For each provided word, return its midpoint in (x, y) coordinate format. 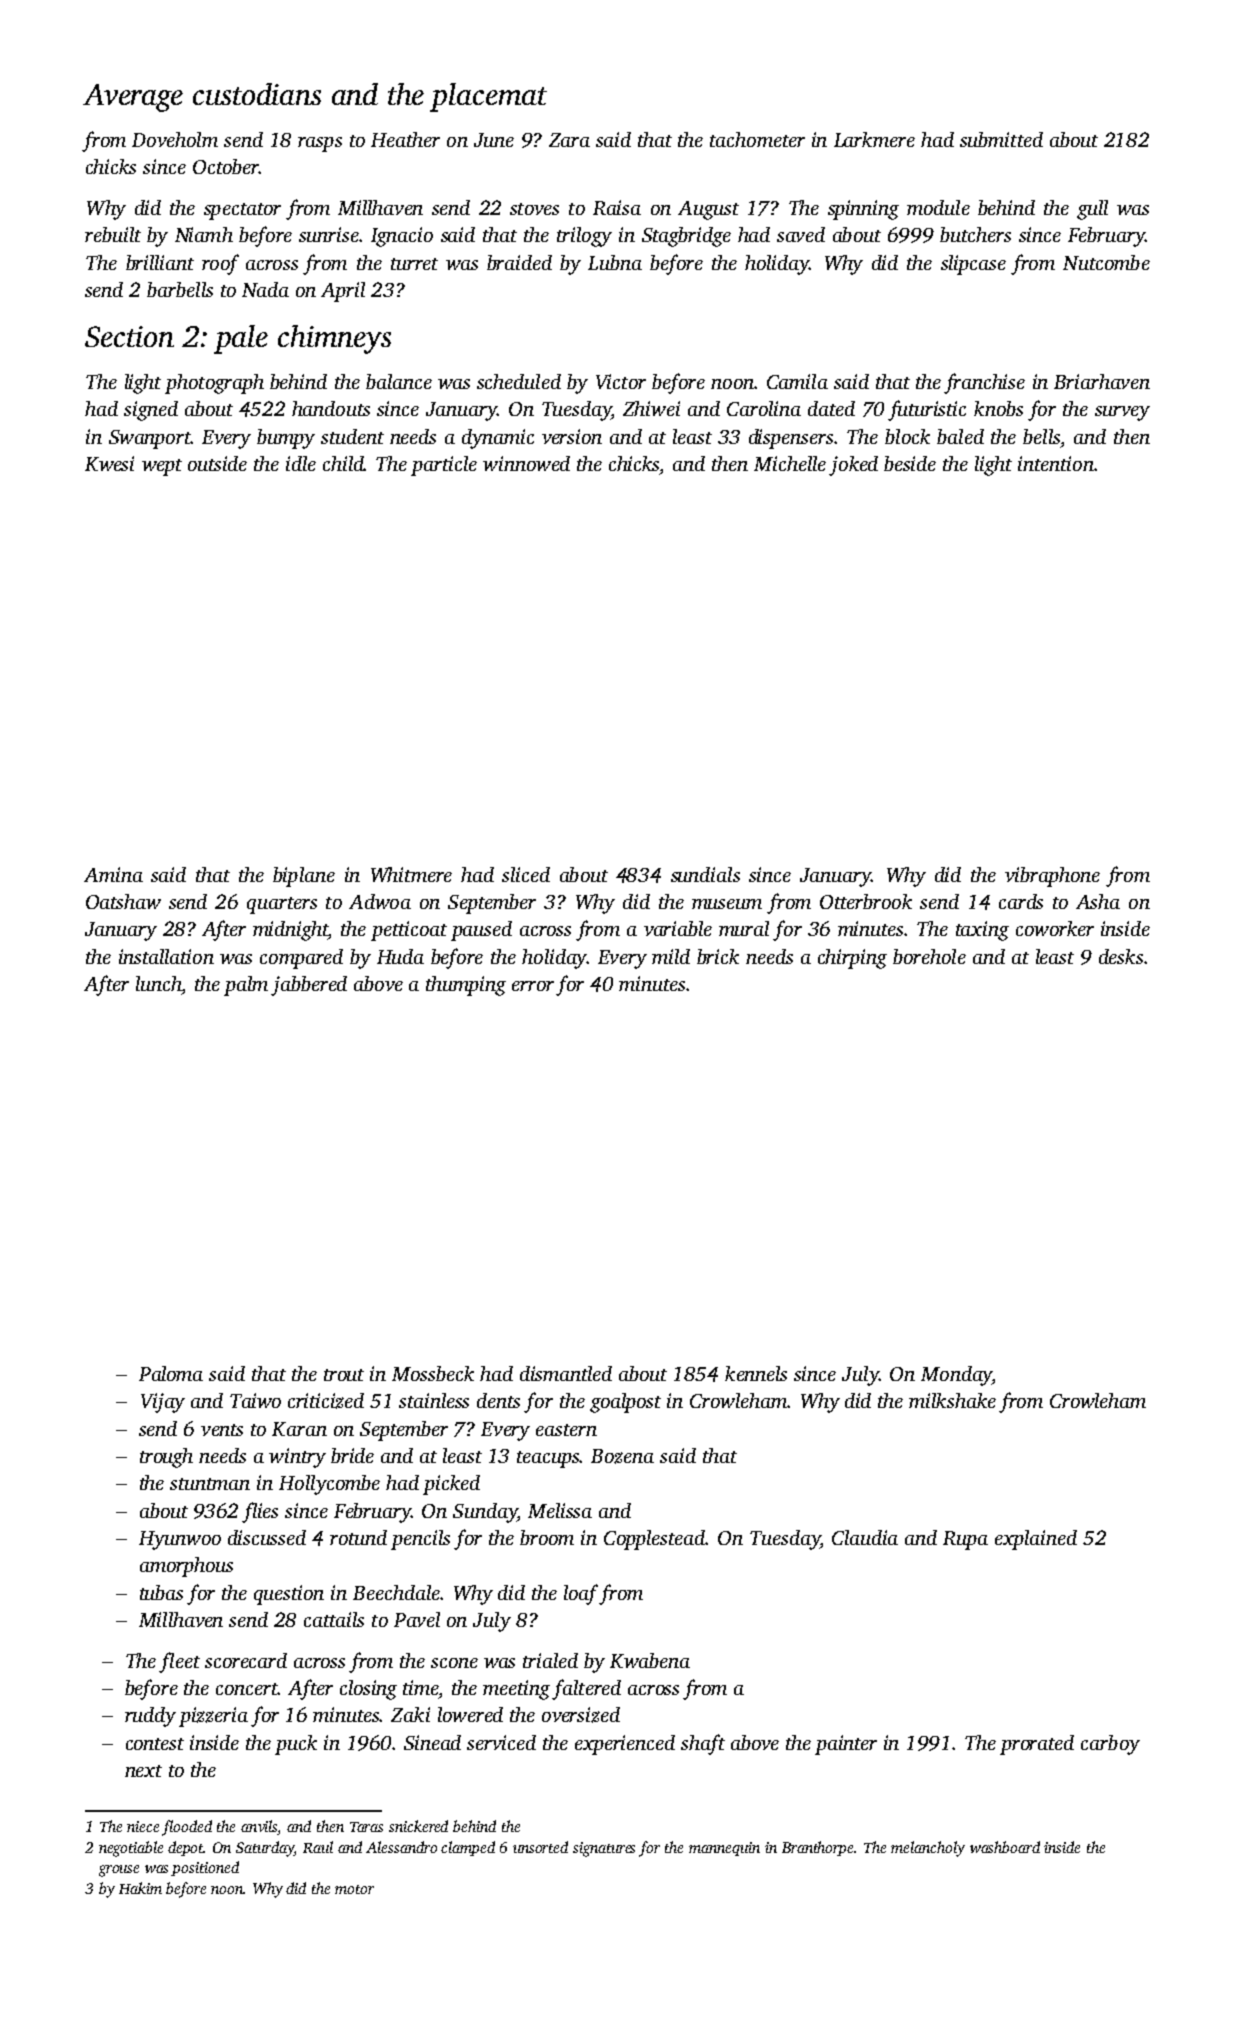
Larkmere (874, 139)
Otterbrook (866, 901)
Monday (956, 1376)
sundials (705, 874)
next (143, 1771)
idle (301, 463)
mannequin (724, 1849)
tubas (161, 1592)
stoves (534, 209)
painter (846, 1745)
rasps (320, 144)
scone (454, 1663)
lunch (158, 983)
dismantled (566, 1373)
